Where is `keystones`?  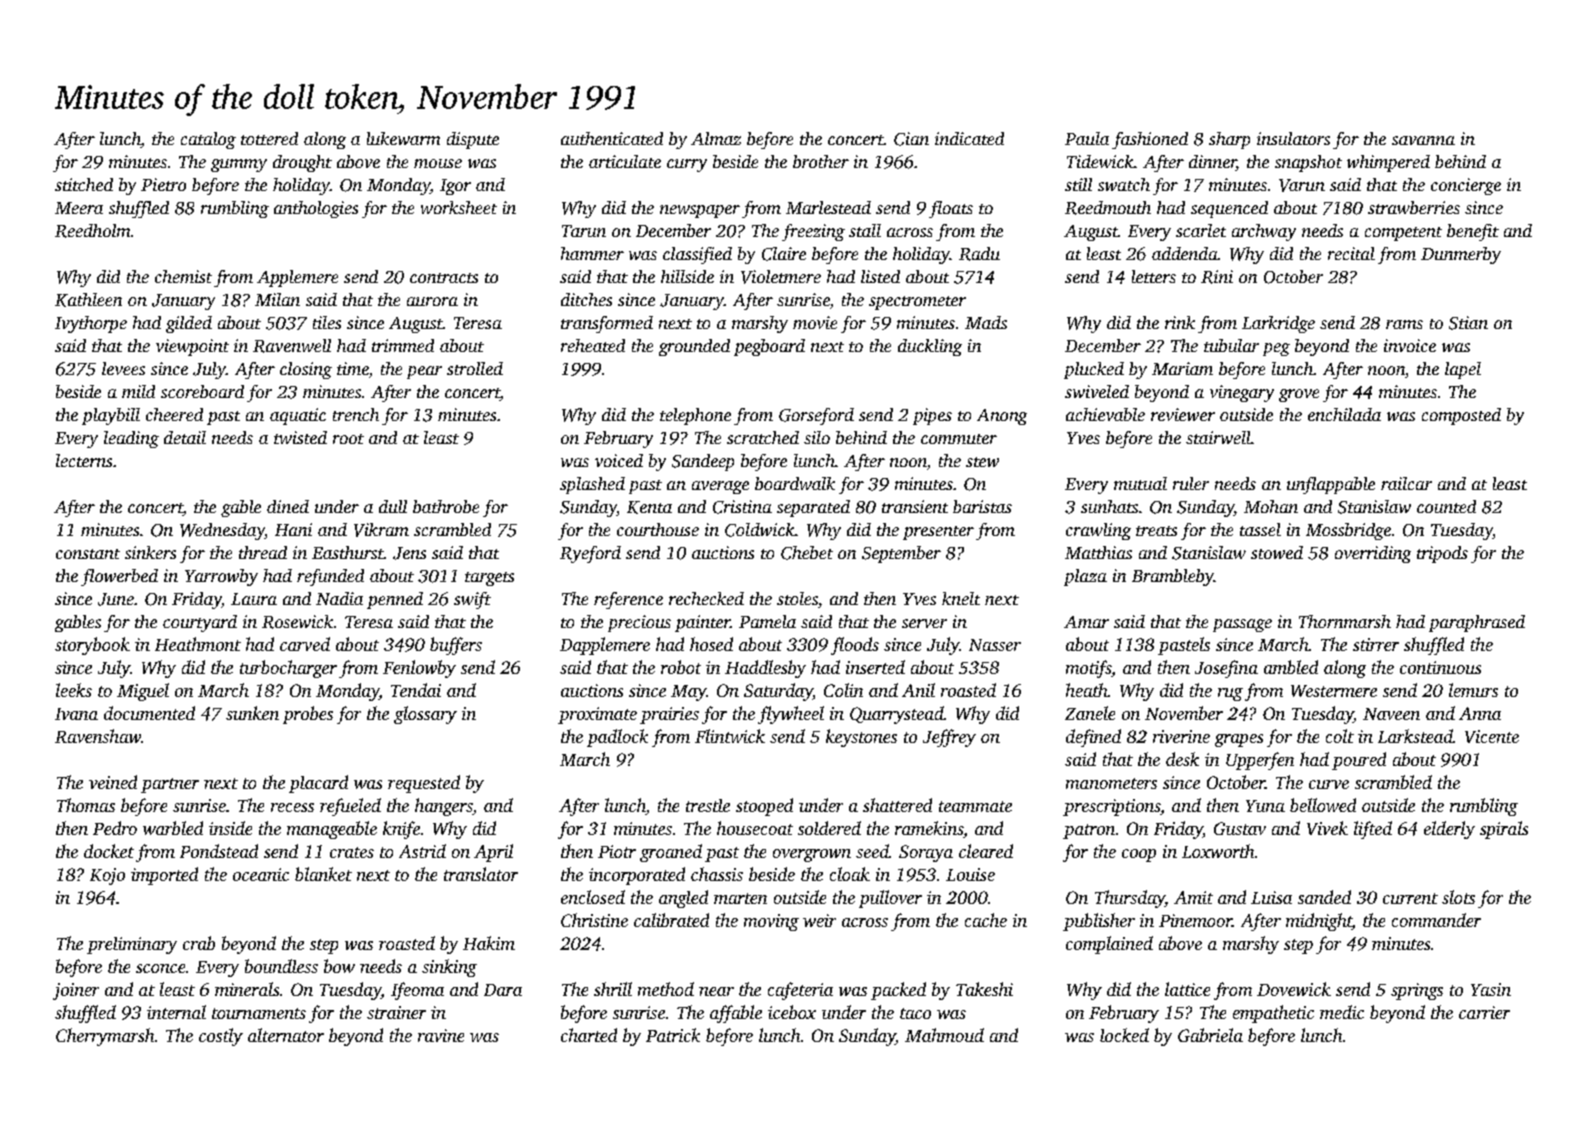 keystones is located at coordinates (861, 738).
